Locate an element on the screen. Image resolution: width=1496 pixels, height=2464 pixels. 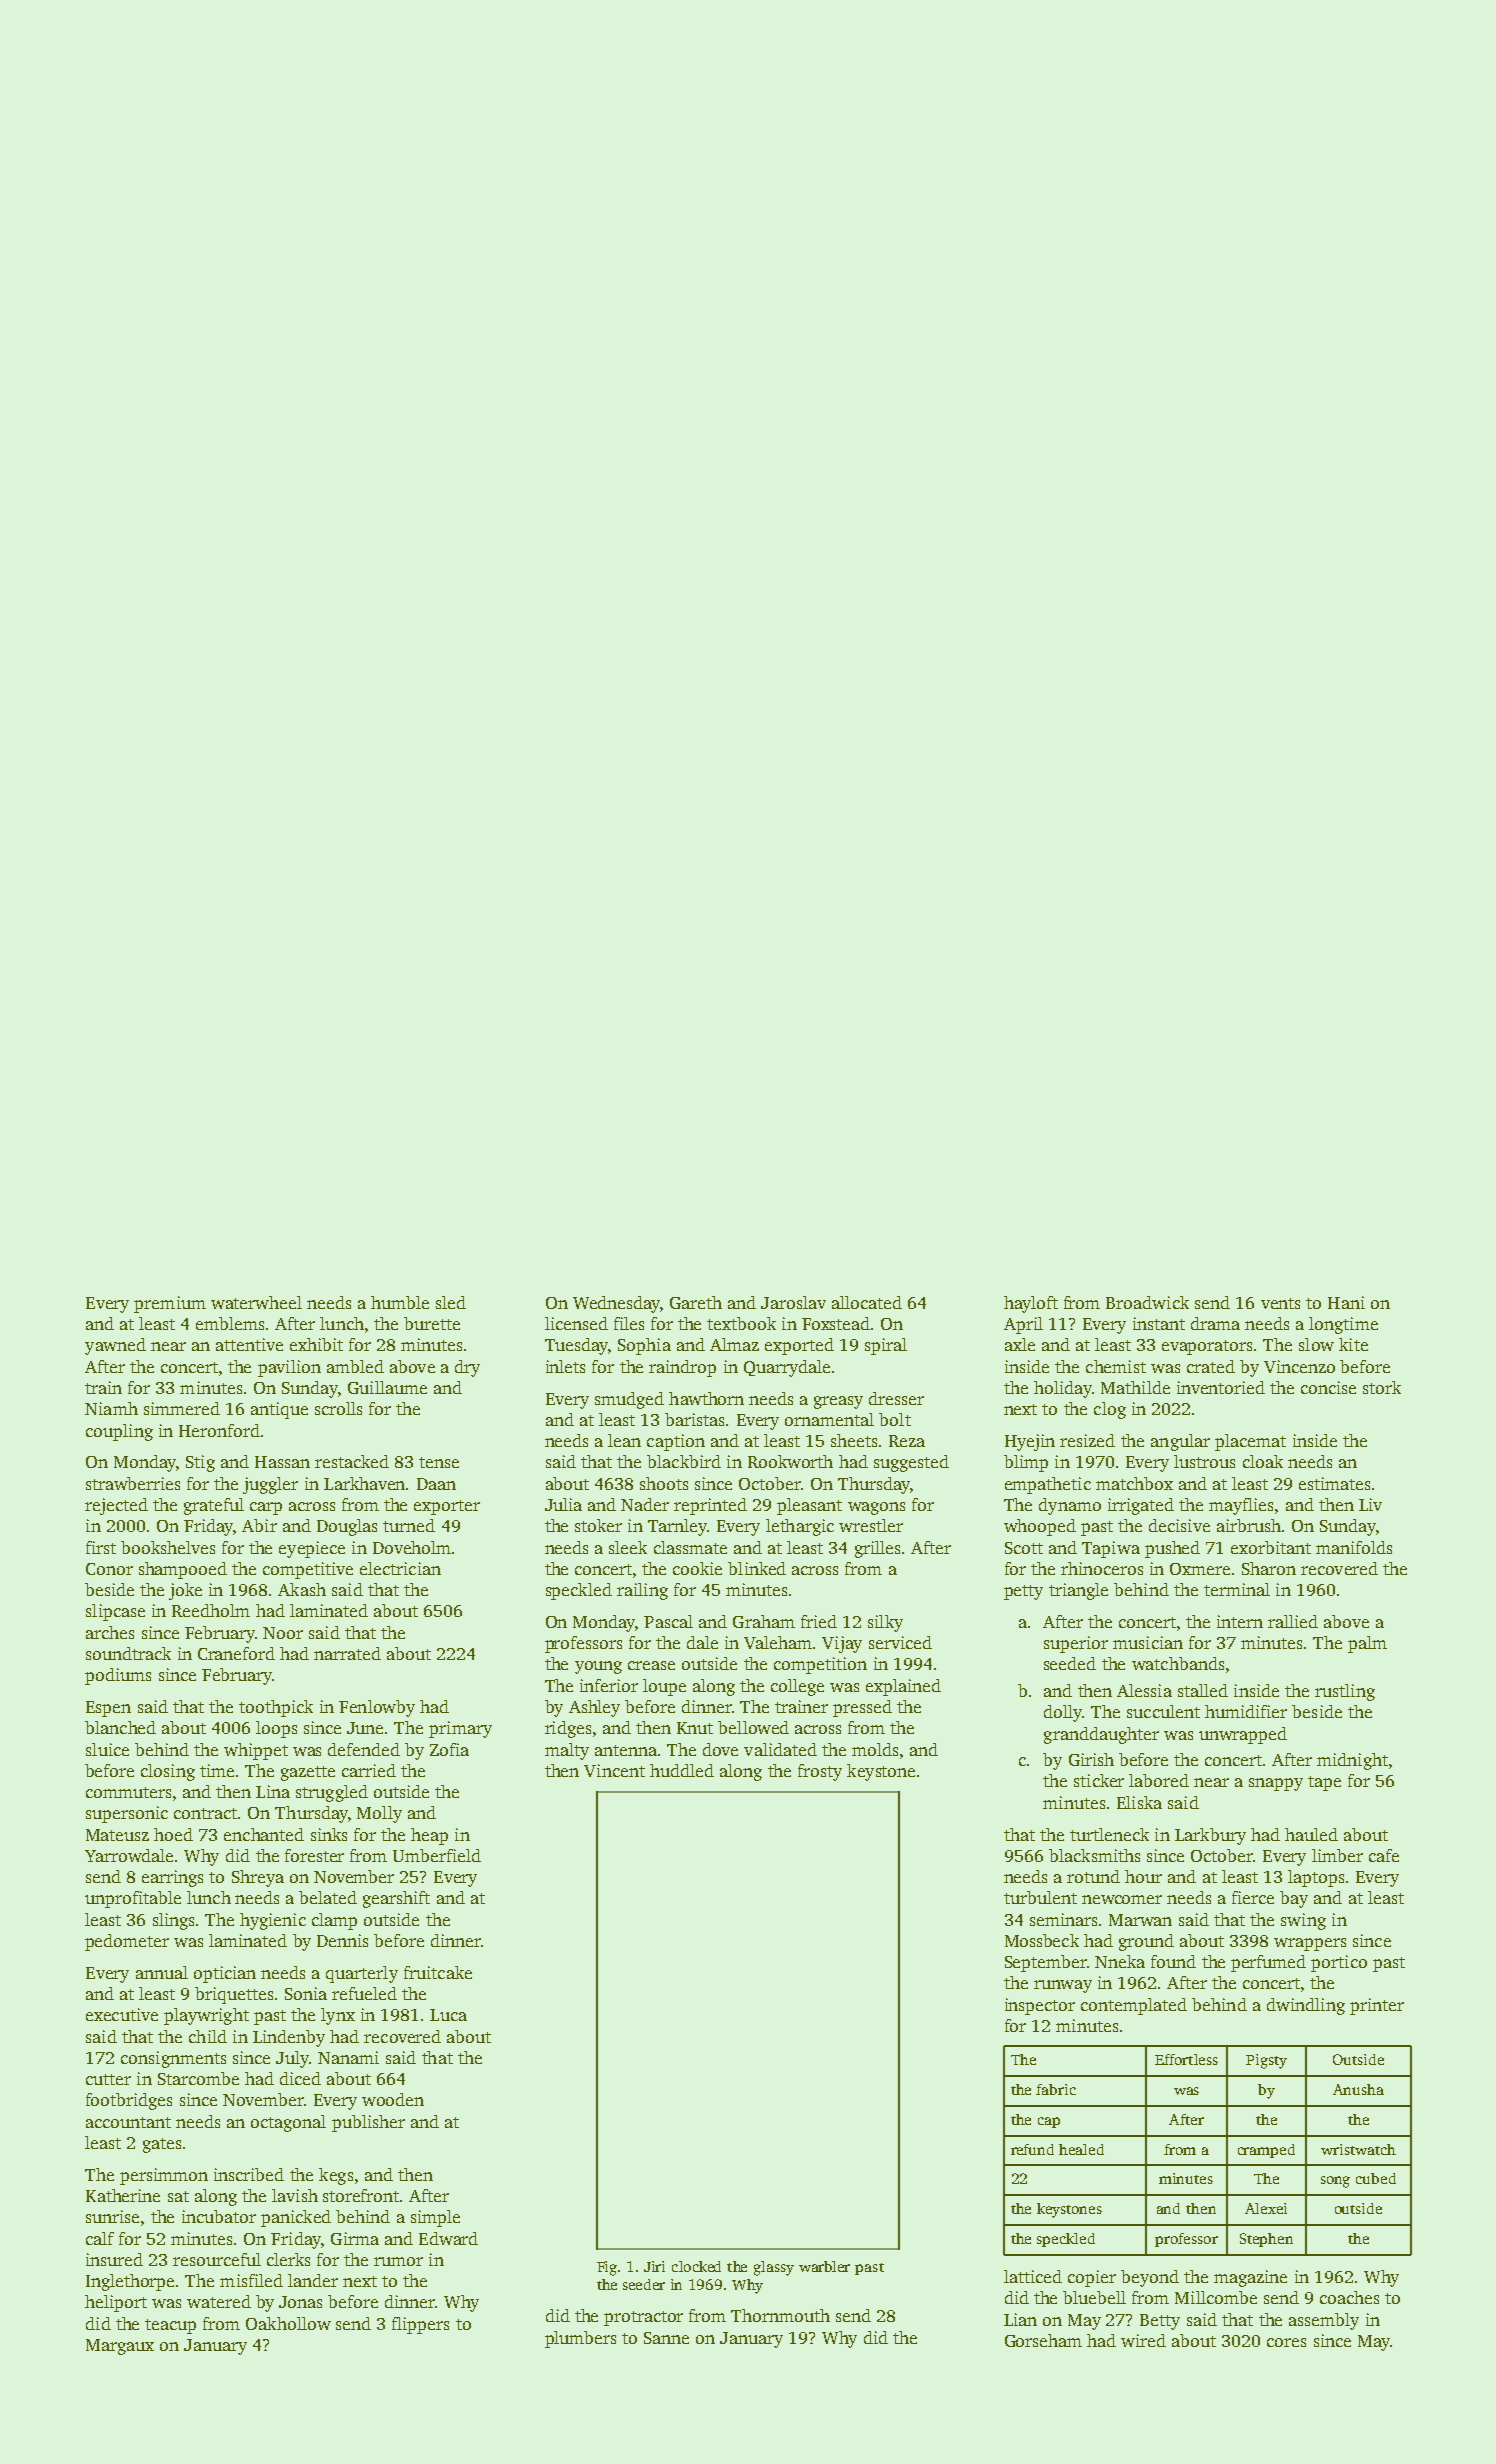
loops is located at coordinates (276, 1729).
